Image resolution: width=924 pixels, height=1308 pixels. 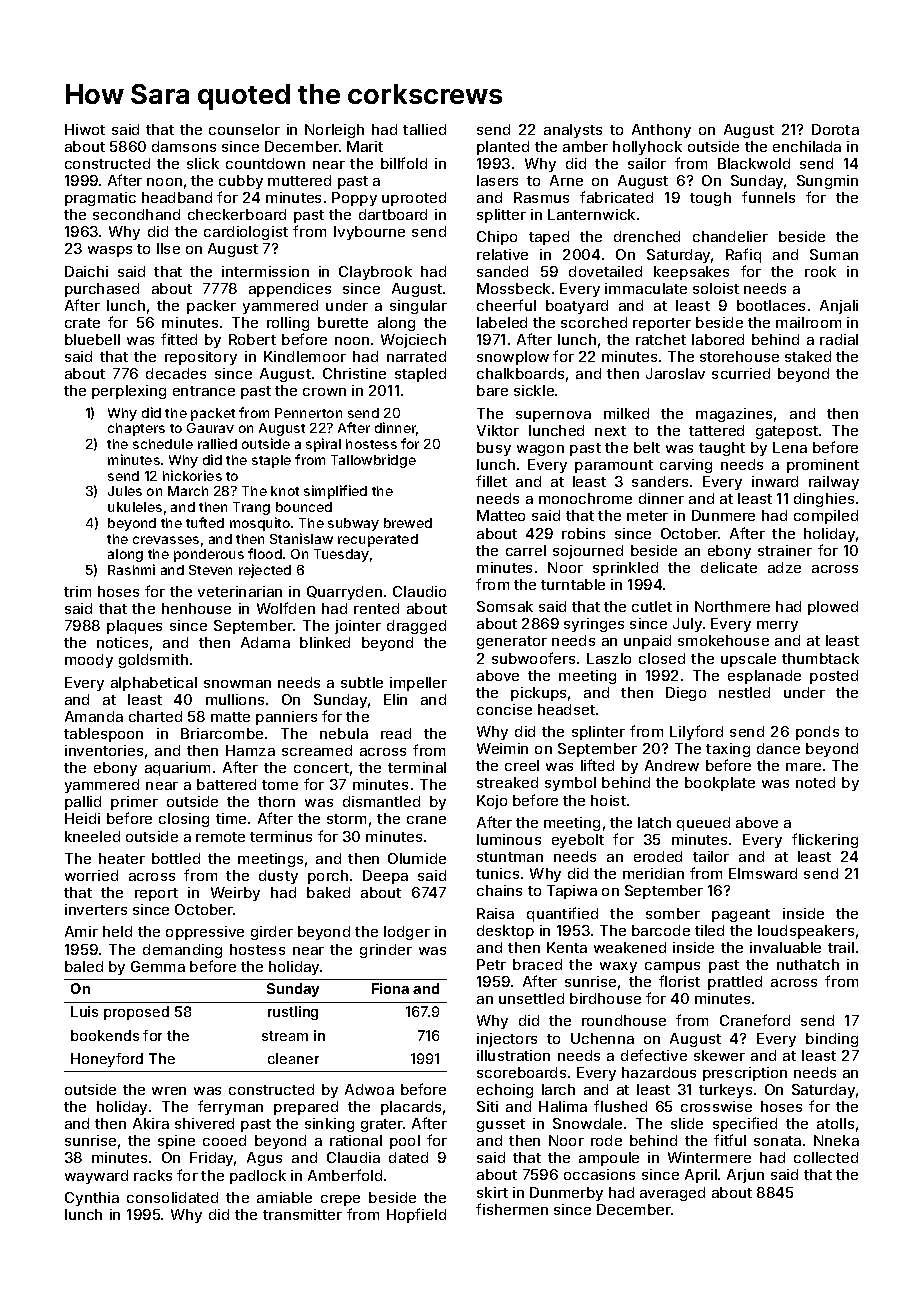 I want to click on averaged, so click(x=672, y=1194).
